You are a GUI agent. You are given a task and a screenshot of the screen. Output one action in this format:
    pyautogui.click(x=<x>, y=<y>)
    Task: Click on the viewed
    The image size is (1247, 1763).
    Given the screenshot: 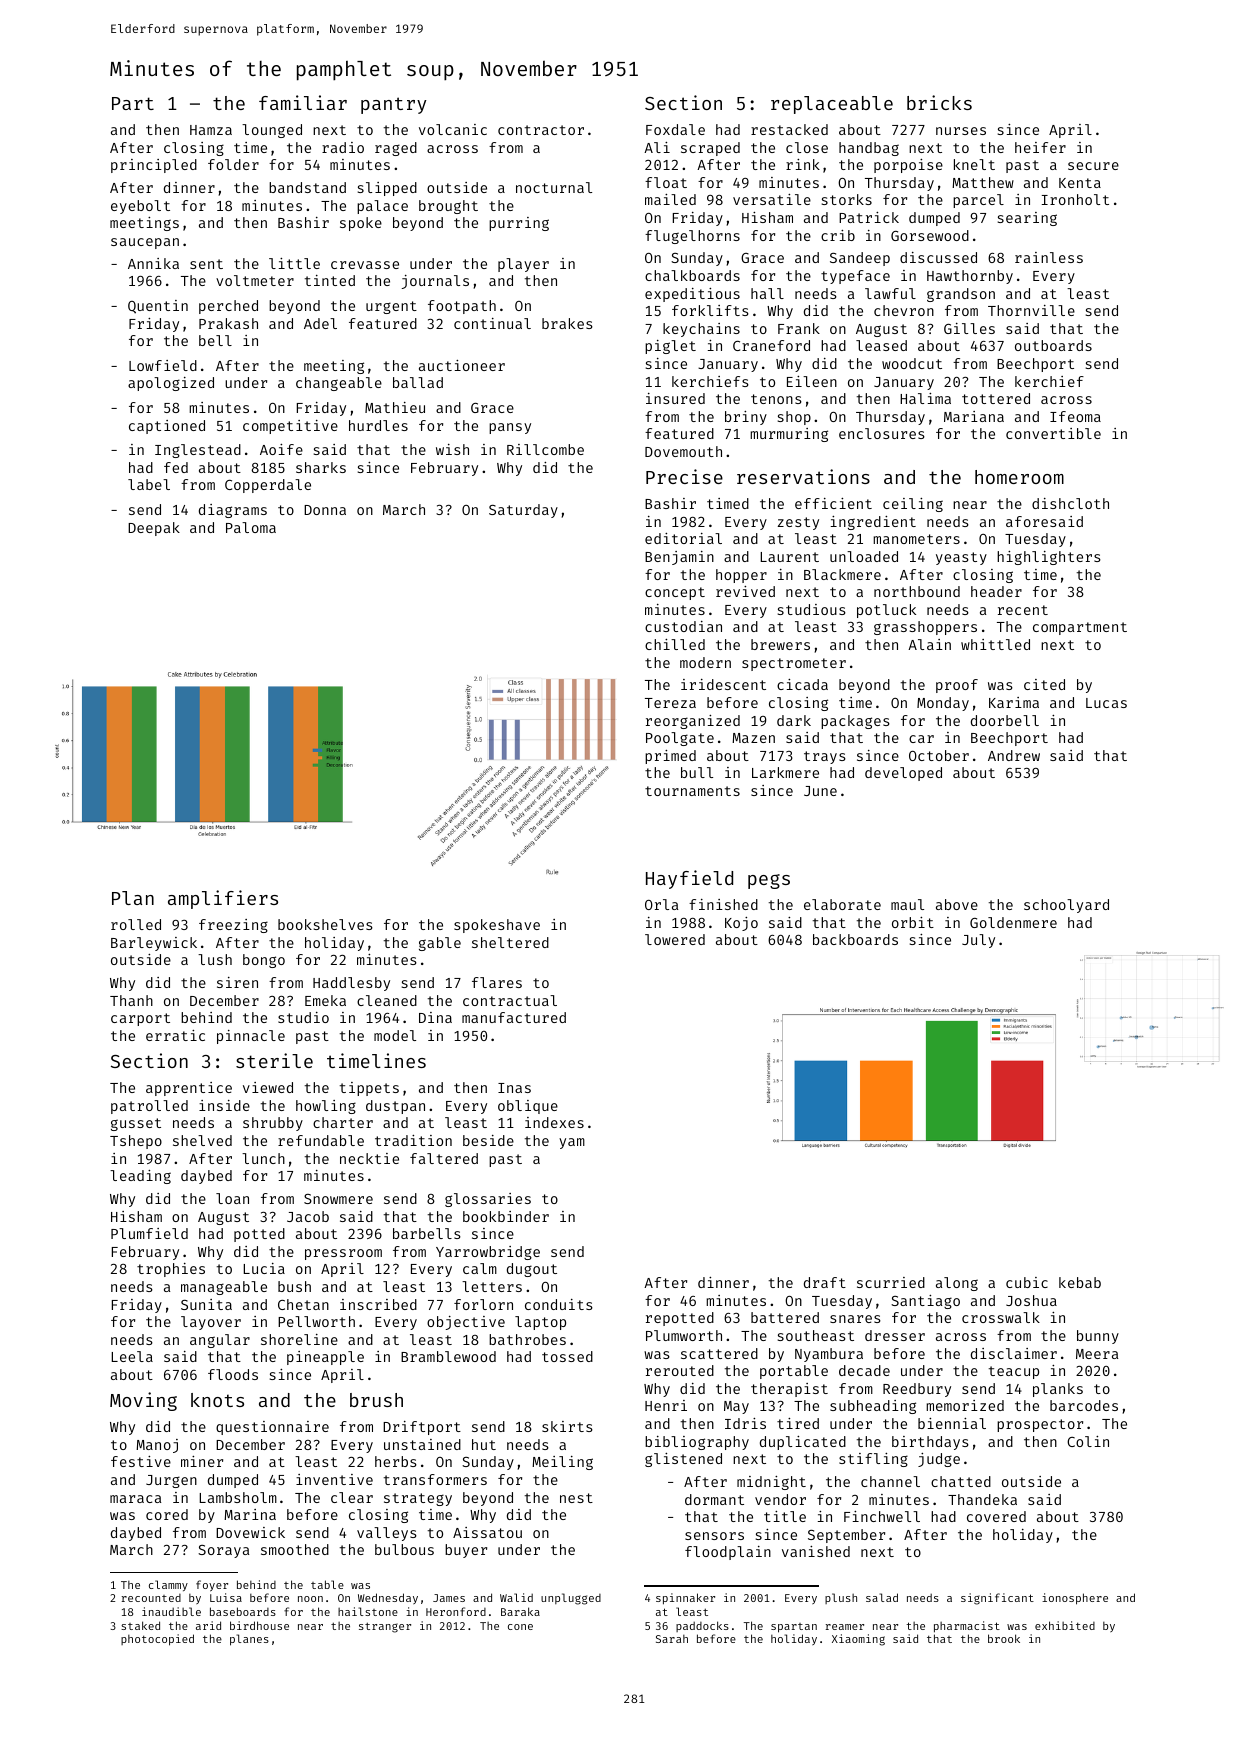 What is the action you would take?
    pyautogui.click(x=268, y=1087)
